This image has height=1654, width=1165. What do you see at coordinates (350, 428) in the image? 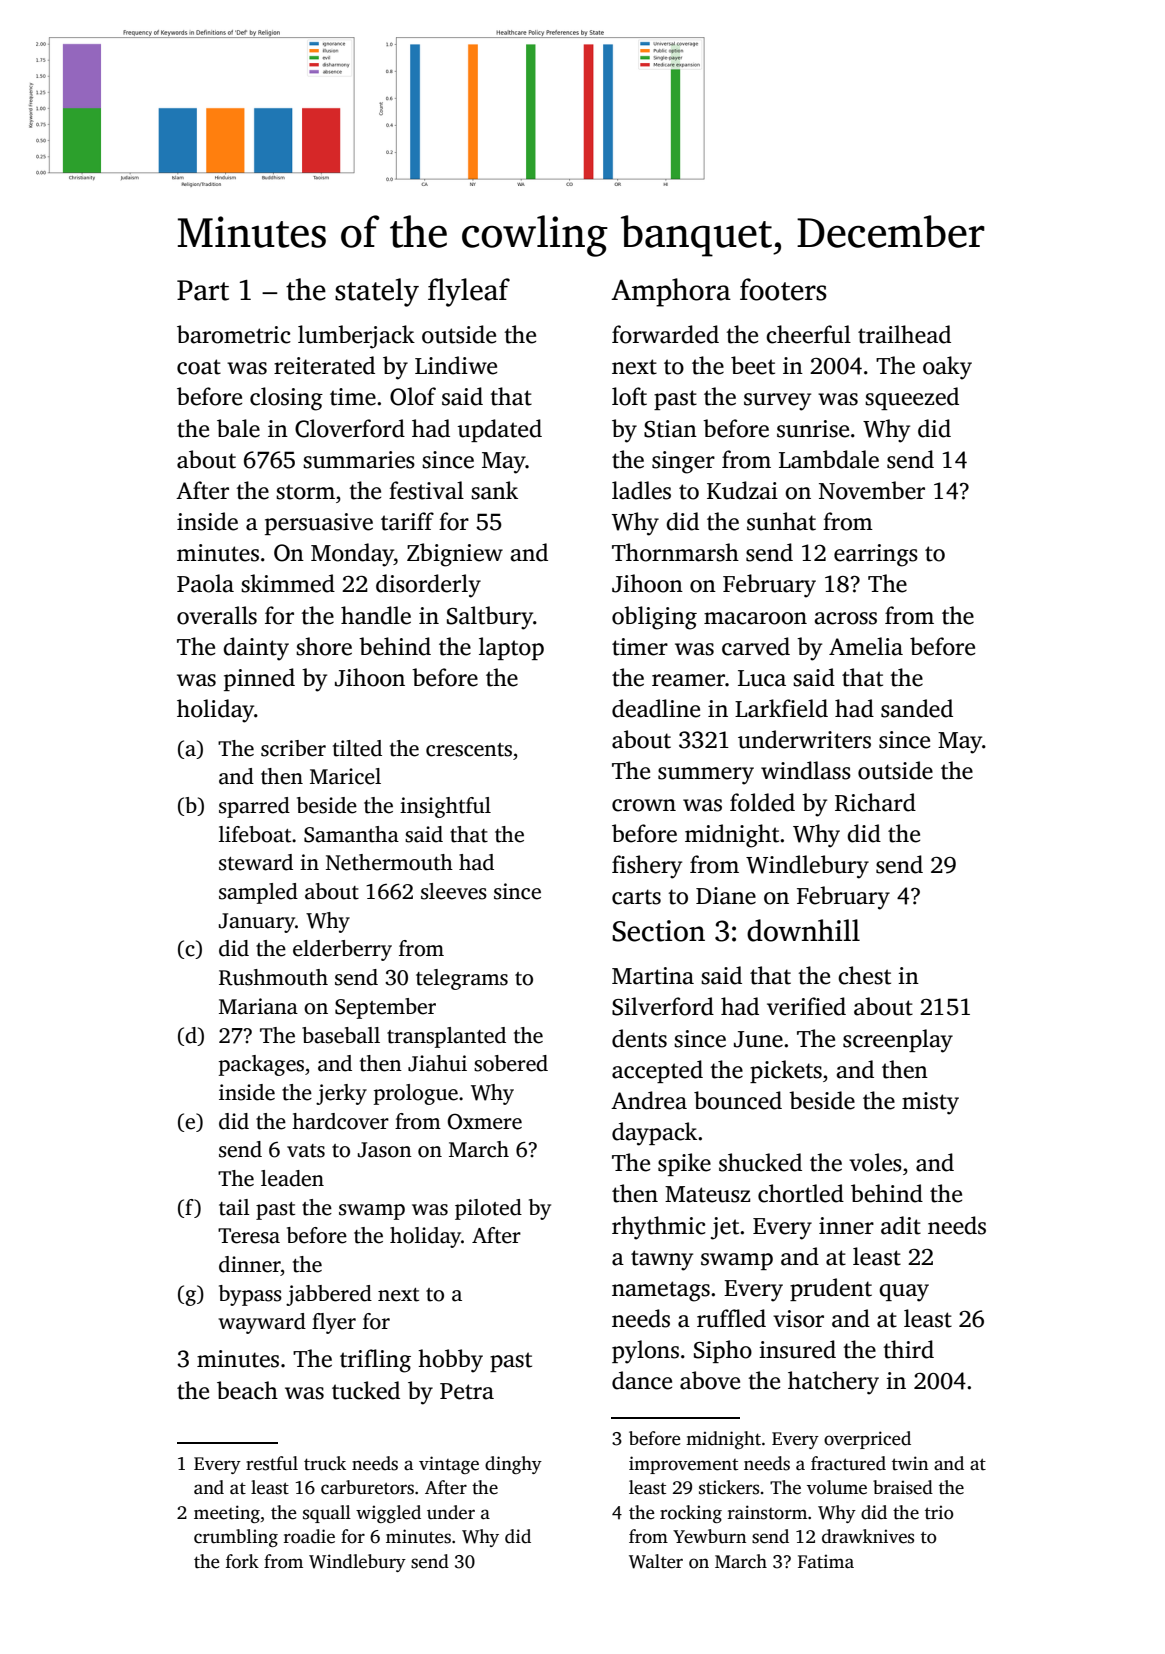
I see `Cloverford` at bounding box center [350, 428].
